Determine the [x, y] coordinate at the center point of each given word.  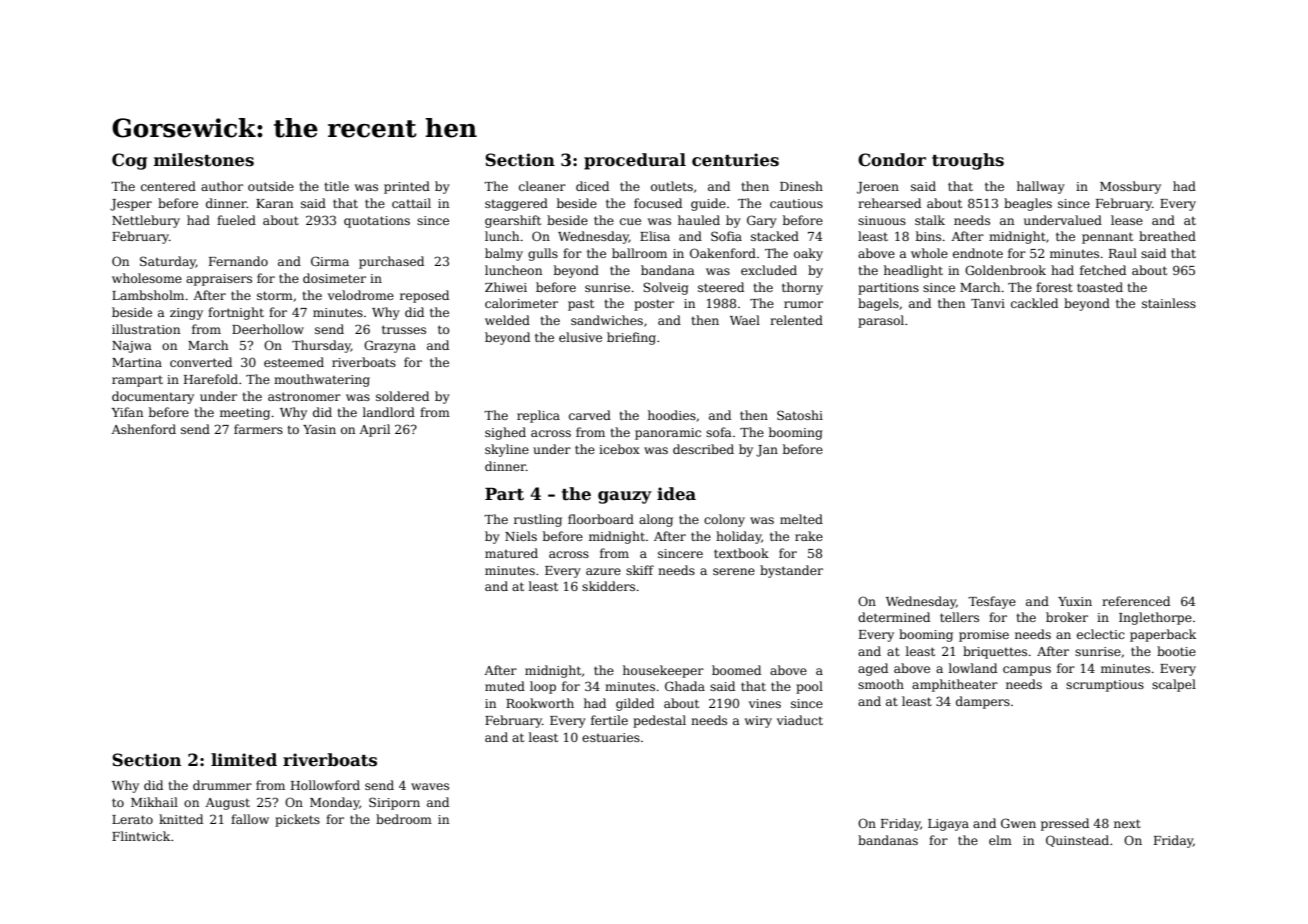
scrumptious [1105, 686]
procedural [635, 161]
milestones [204, 160]
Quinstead [1077, 841]
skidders [608, 586]
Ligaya [948, 825]
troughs [968, 161]
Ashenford [143, 429]
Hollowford [325, 785]
